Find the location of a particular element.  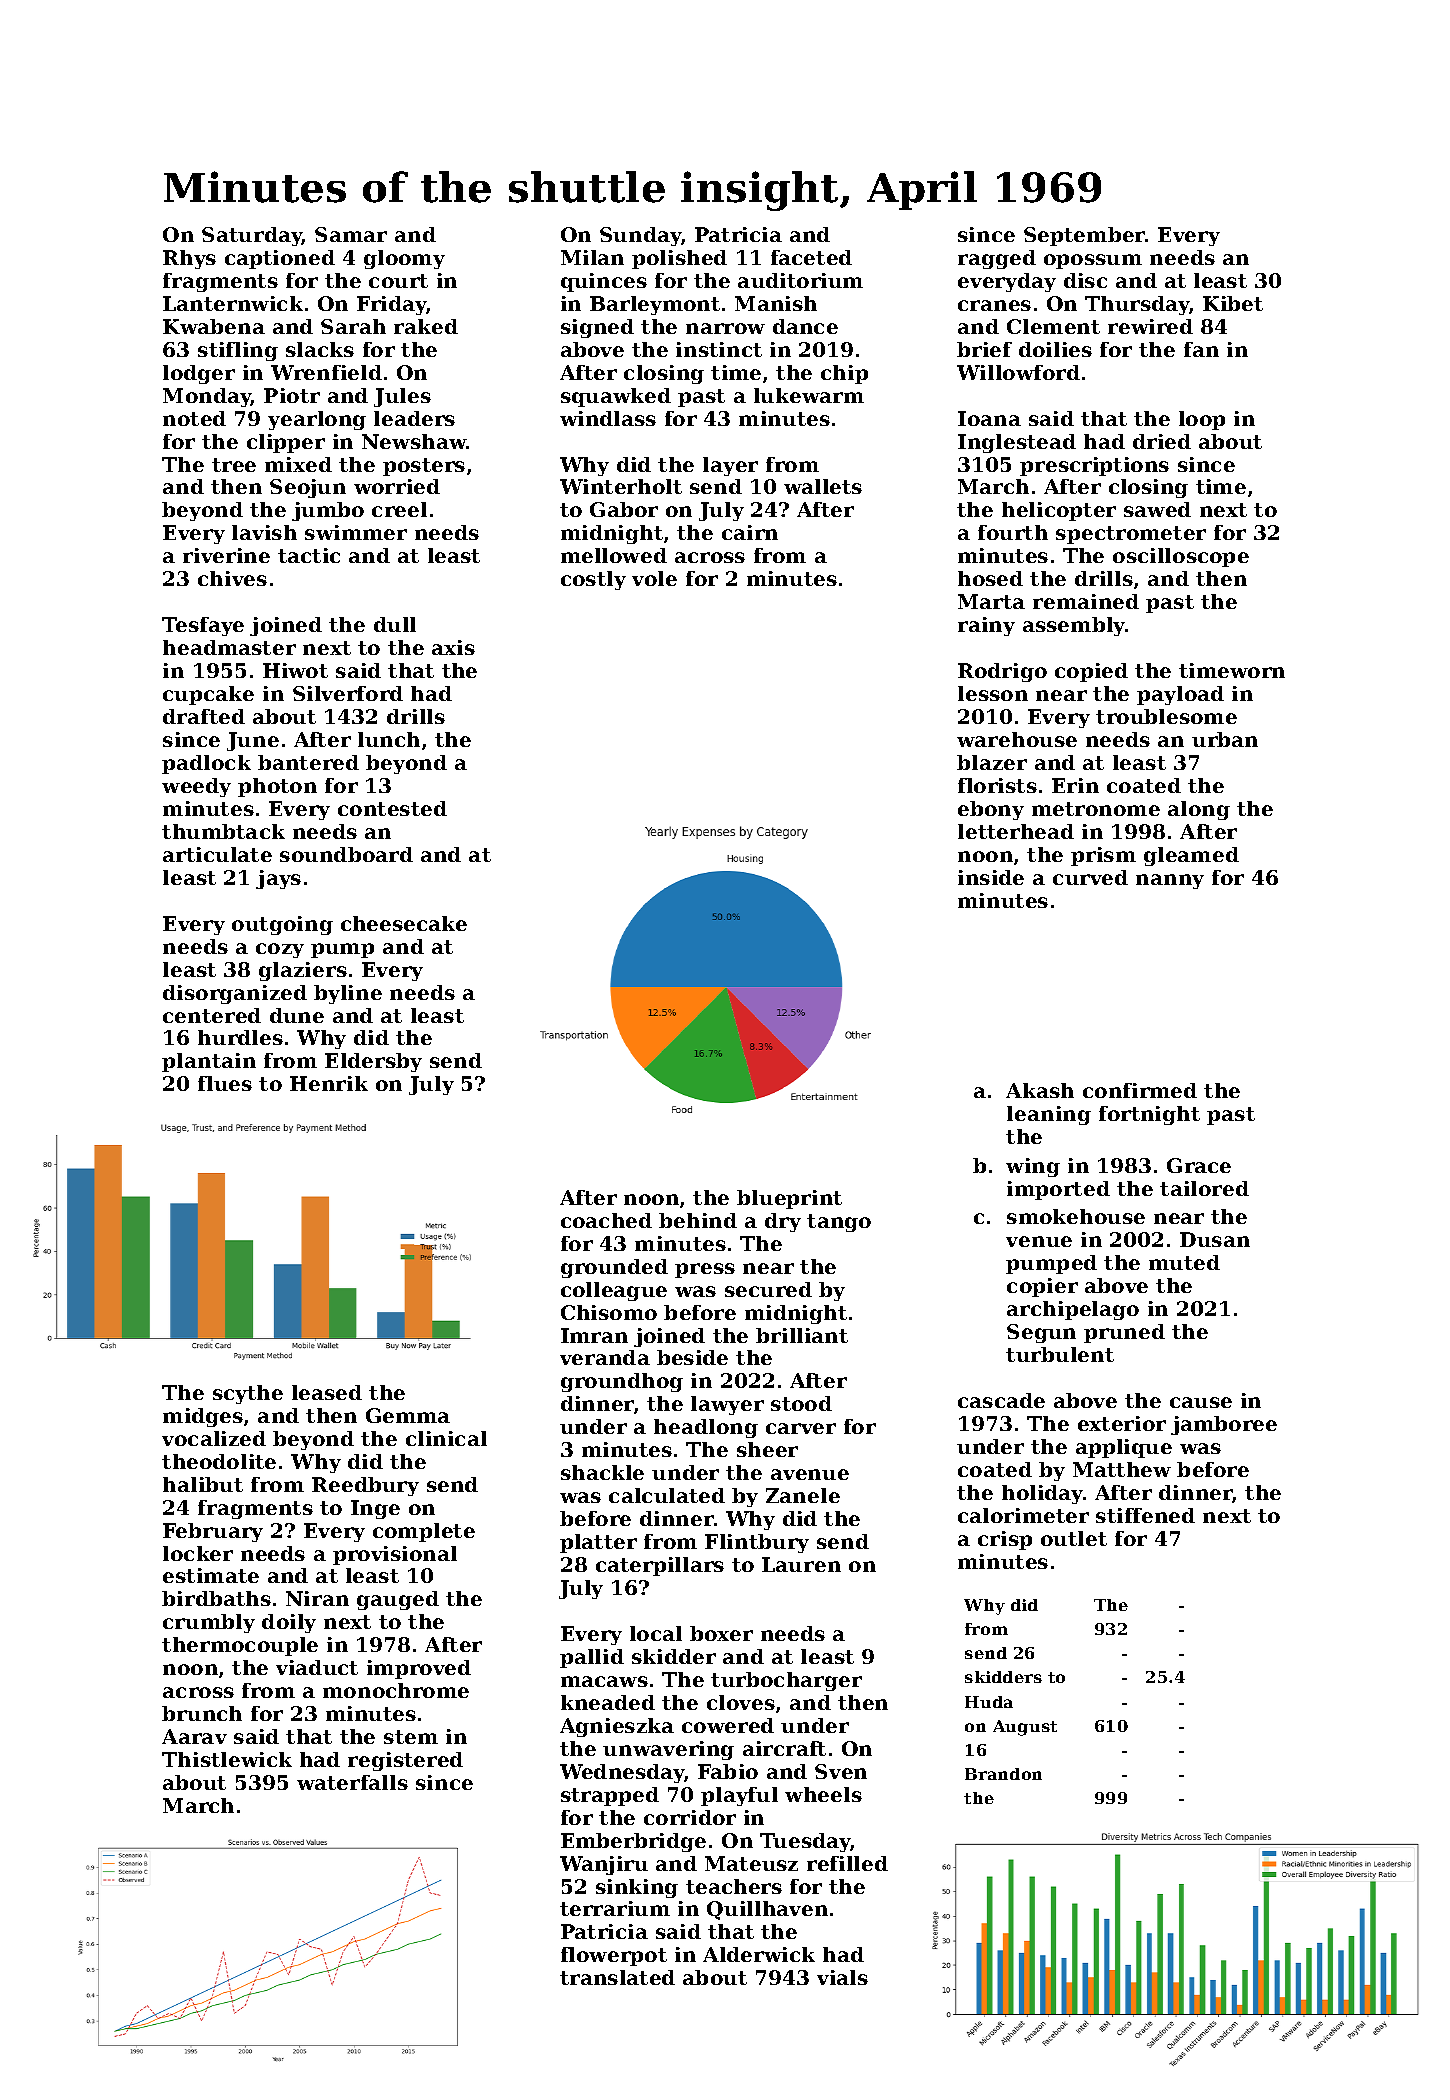

Rhys is located at coordinates (189, 259).
